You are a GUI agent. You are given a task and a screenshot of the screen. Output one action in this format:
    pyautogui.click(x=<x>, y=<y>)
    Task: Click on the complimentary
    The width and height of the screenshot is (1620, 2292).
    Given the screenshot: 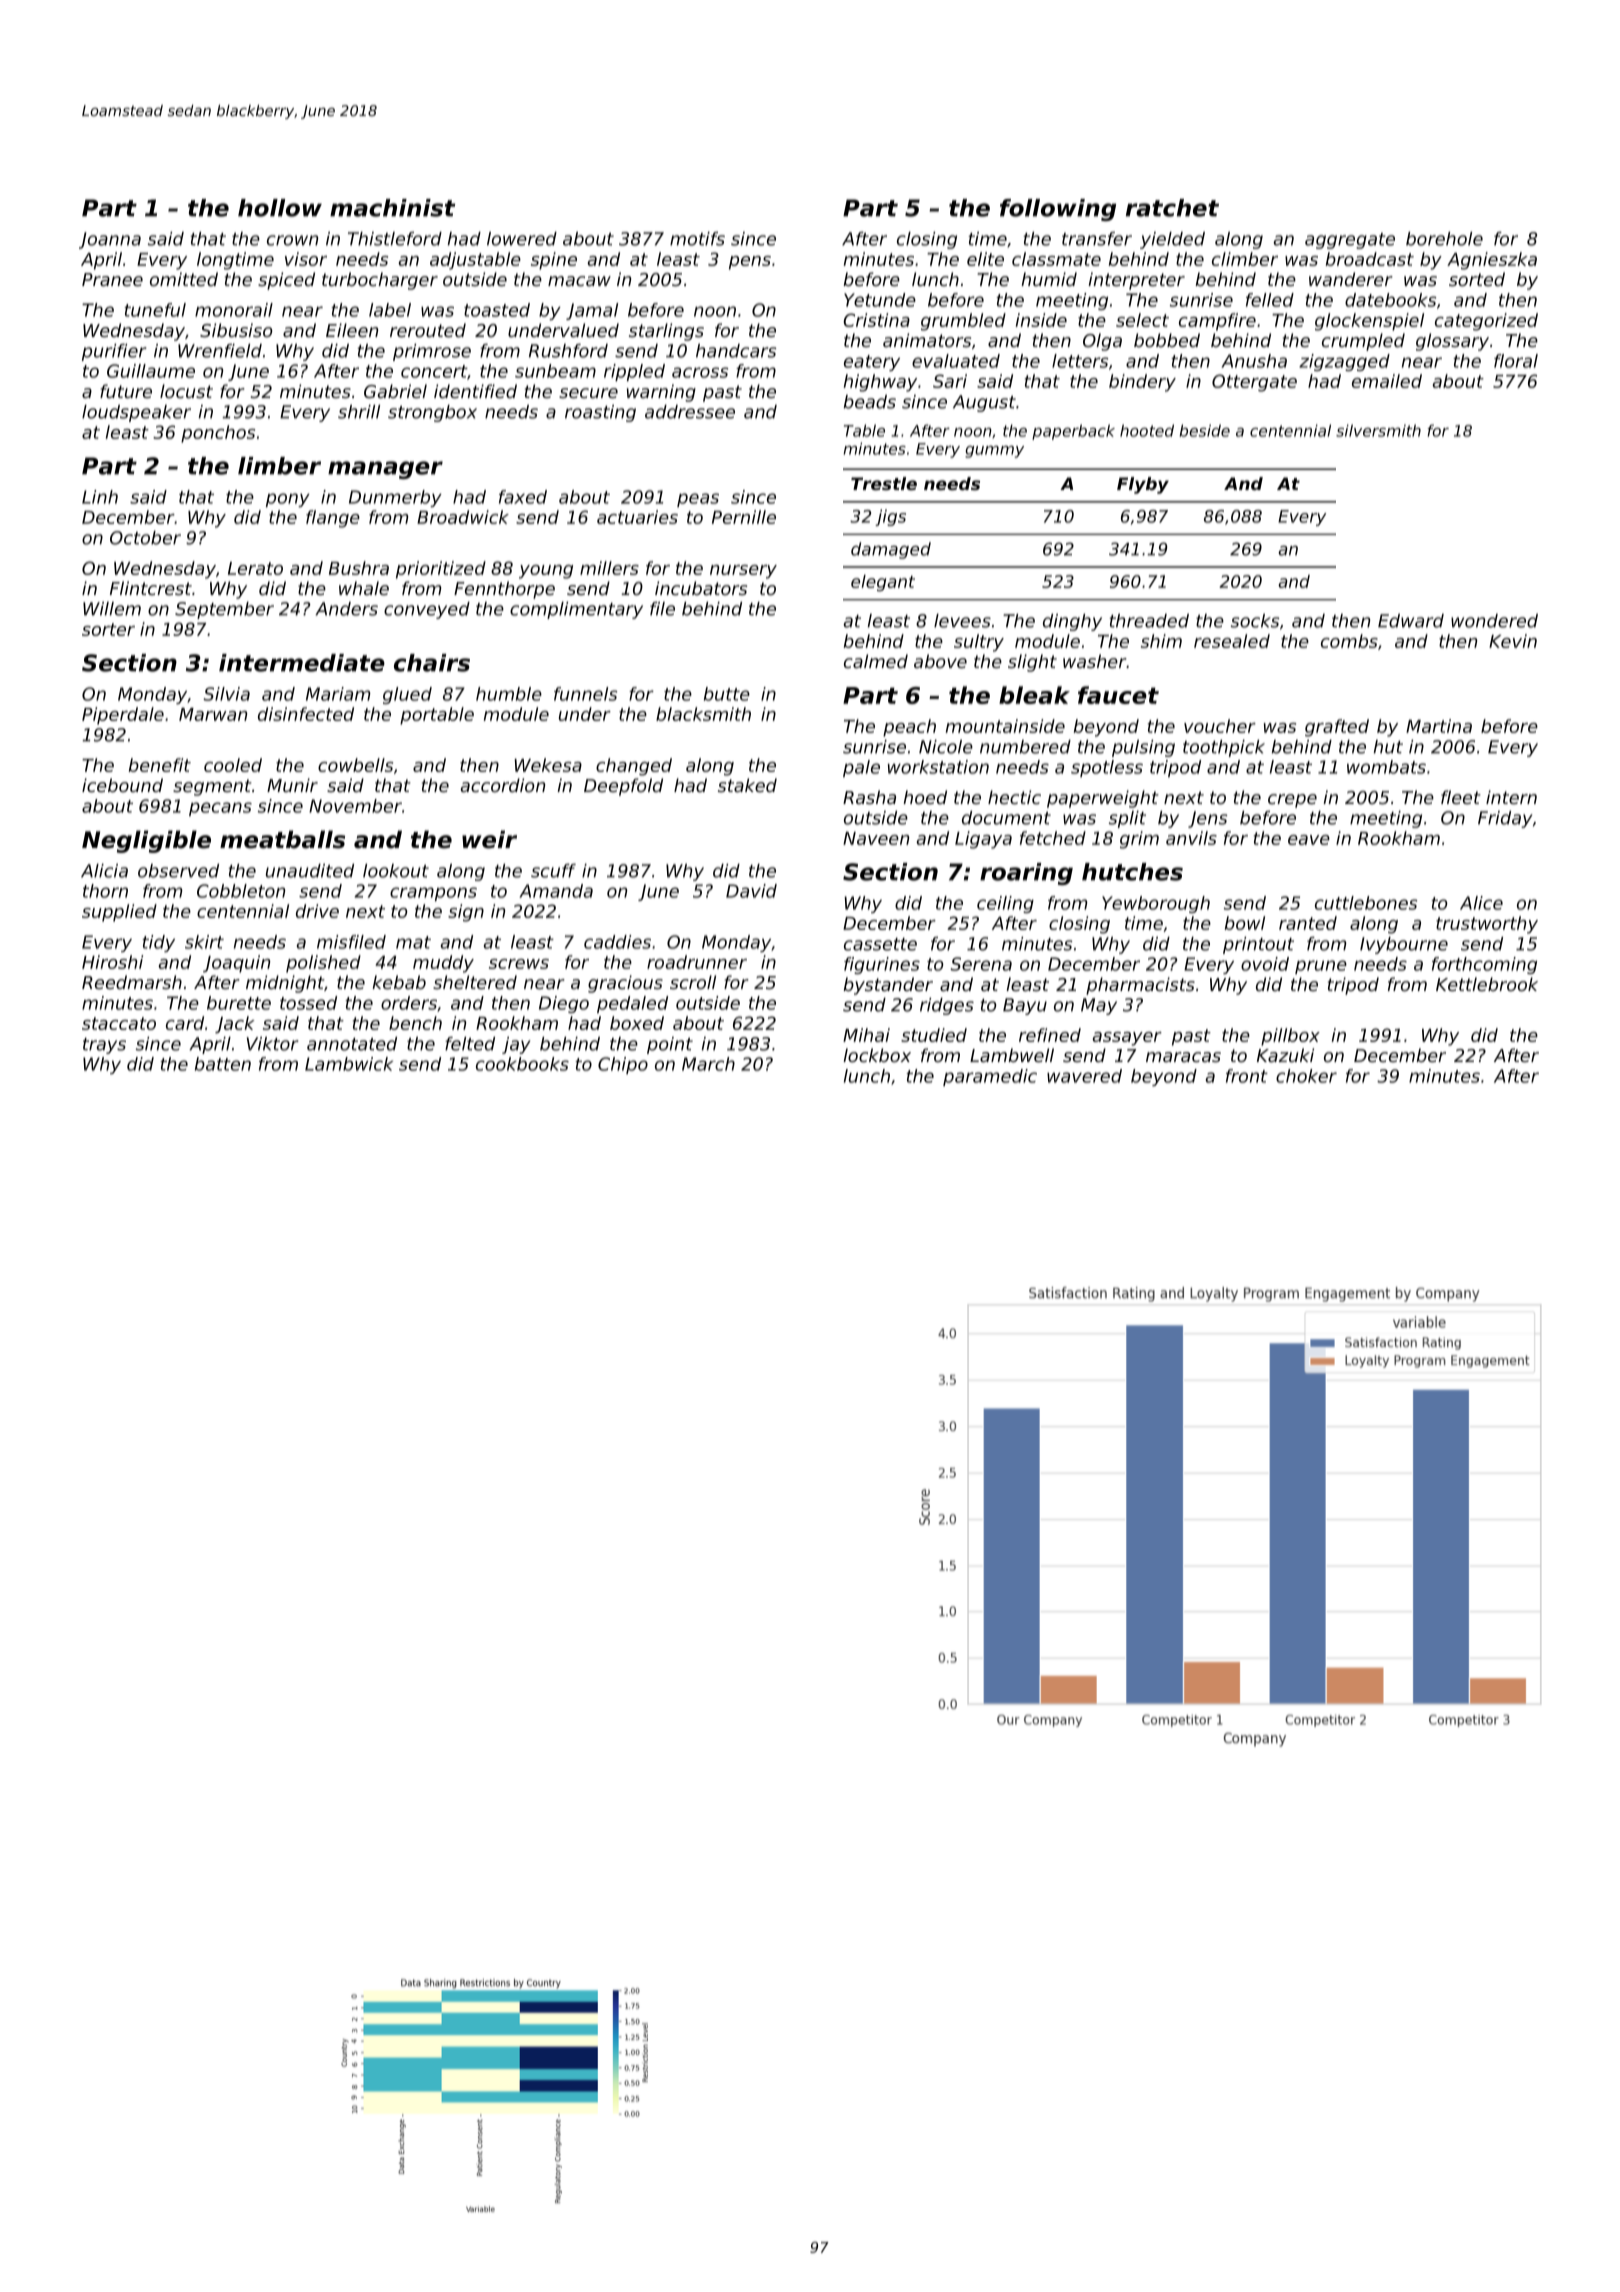 What is the action you would take?
    pyautogui.click(x=576, y=610)
